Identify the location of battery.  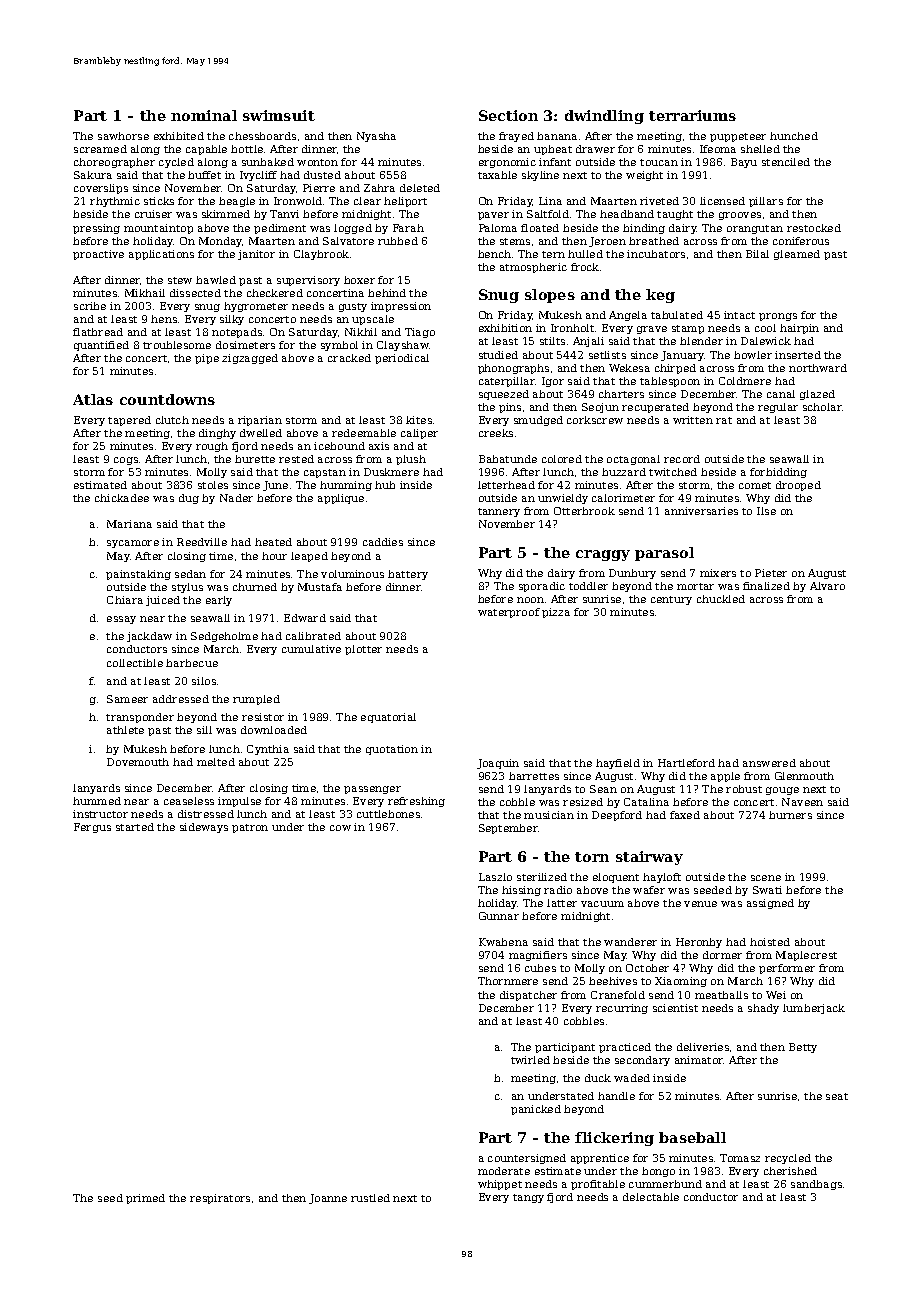
(408, 575).
